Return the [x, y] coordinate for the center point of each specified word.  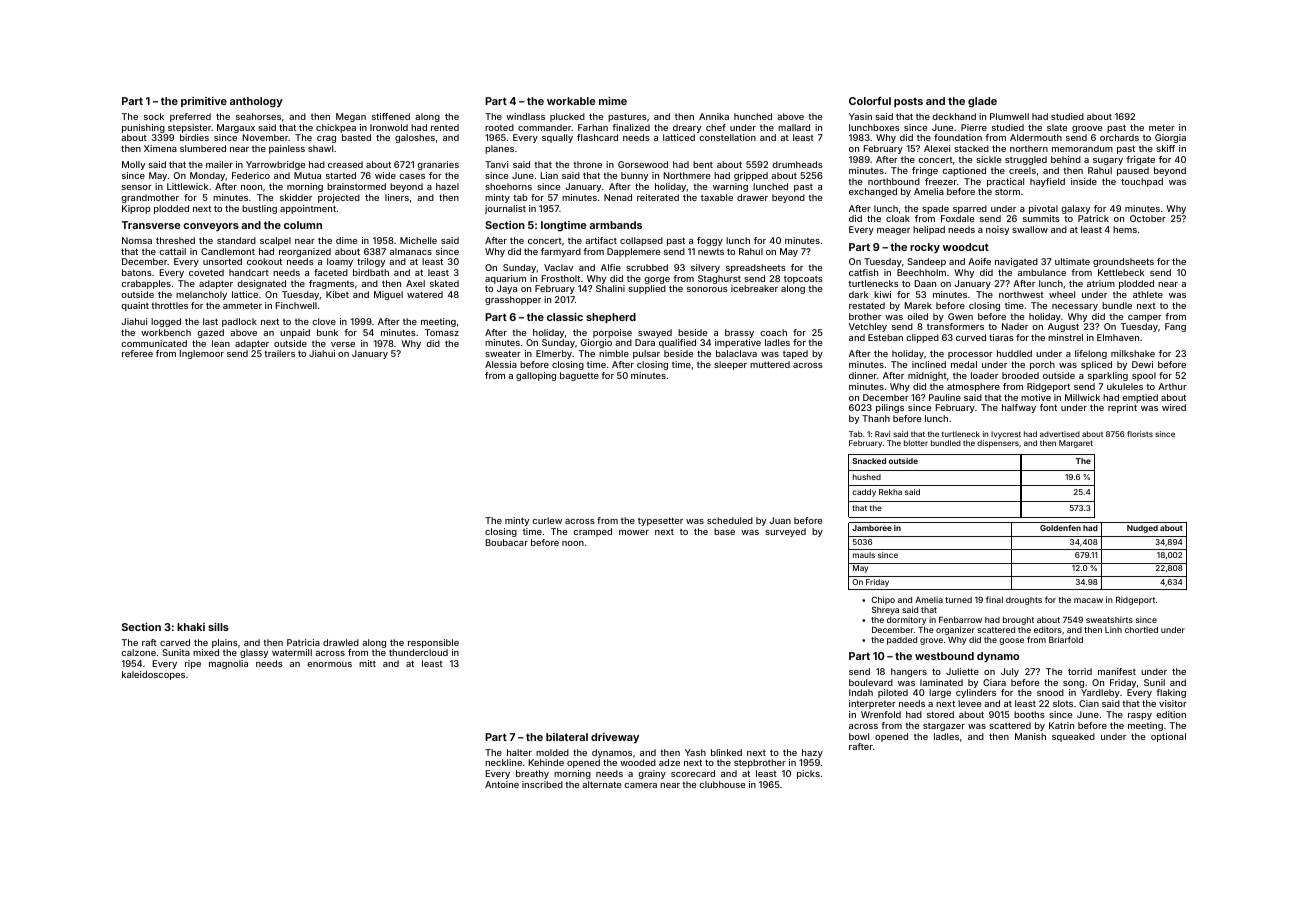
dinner [863, 375]
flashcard [597, 137]
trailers [279, 353]
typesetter [660, 521]
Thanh [876, 418]
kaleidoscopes [153, 675]
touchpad [1142, 182]
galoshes [415, 138]
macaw [1088, 600]
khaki [191, 627]
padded [902, 641]
